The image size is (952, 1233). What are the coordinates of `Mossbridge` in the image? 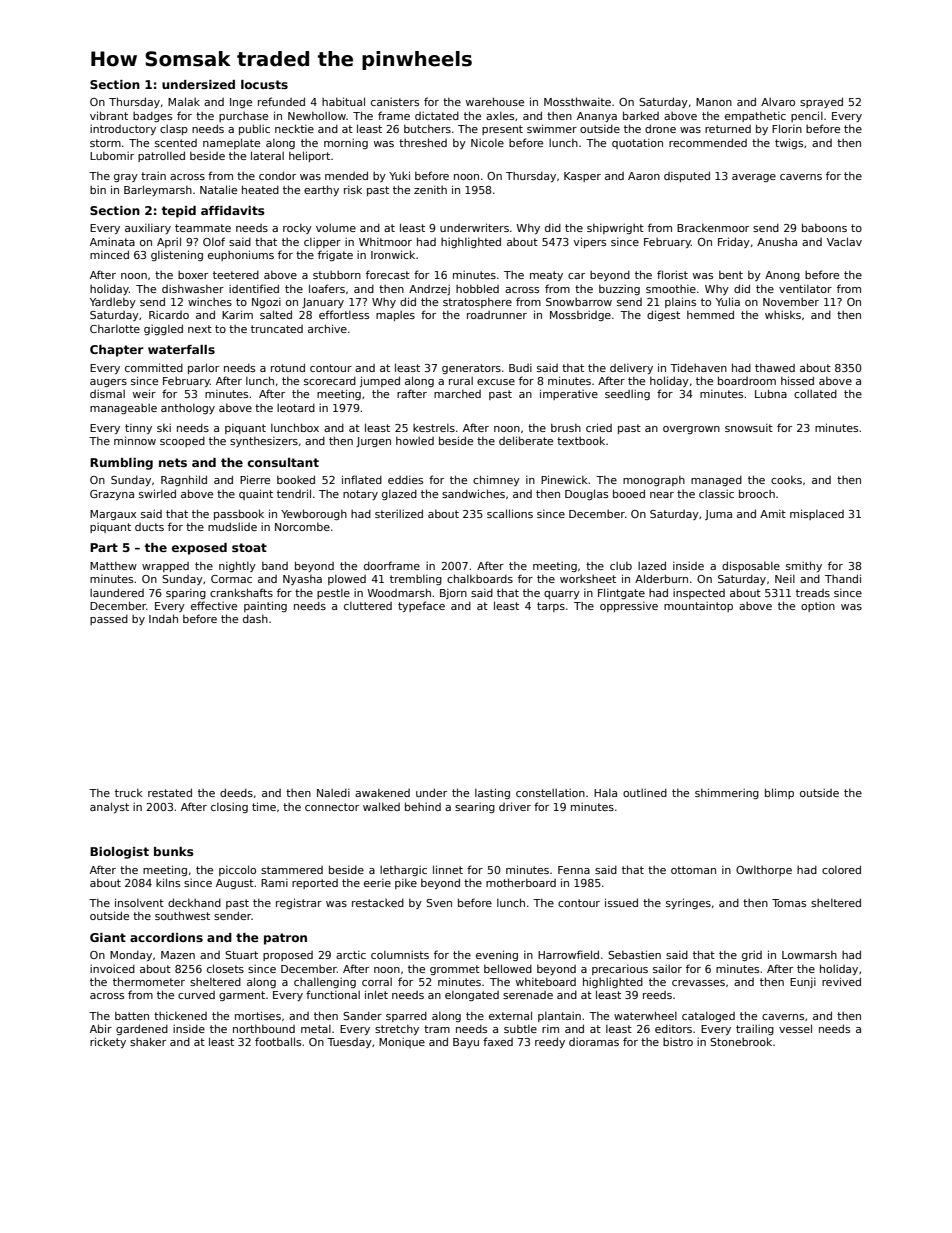 It's located at (580, 315).
